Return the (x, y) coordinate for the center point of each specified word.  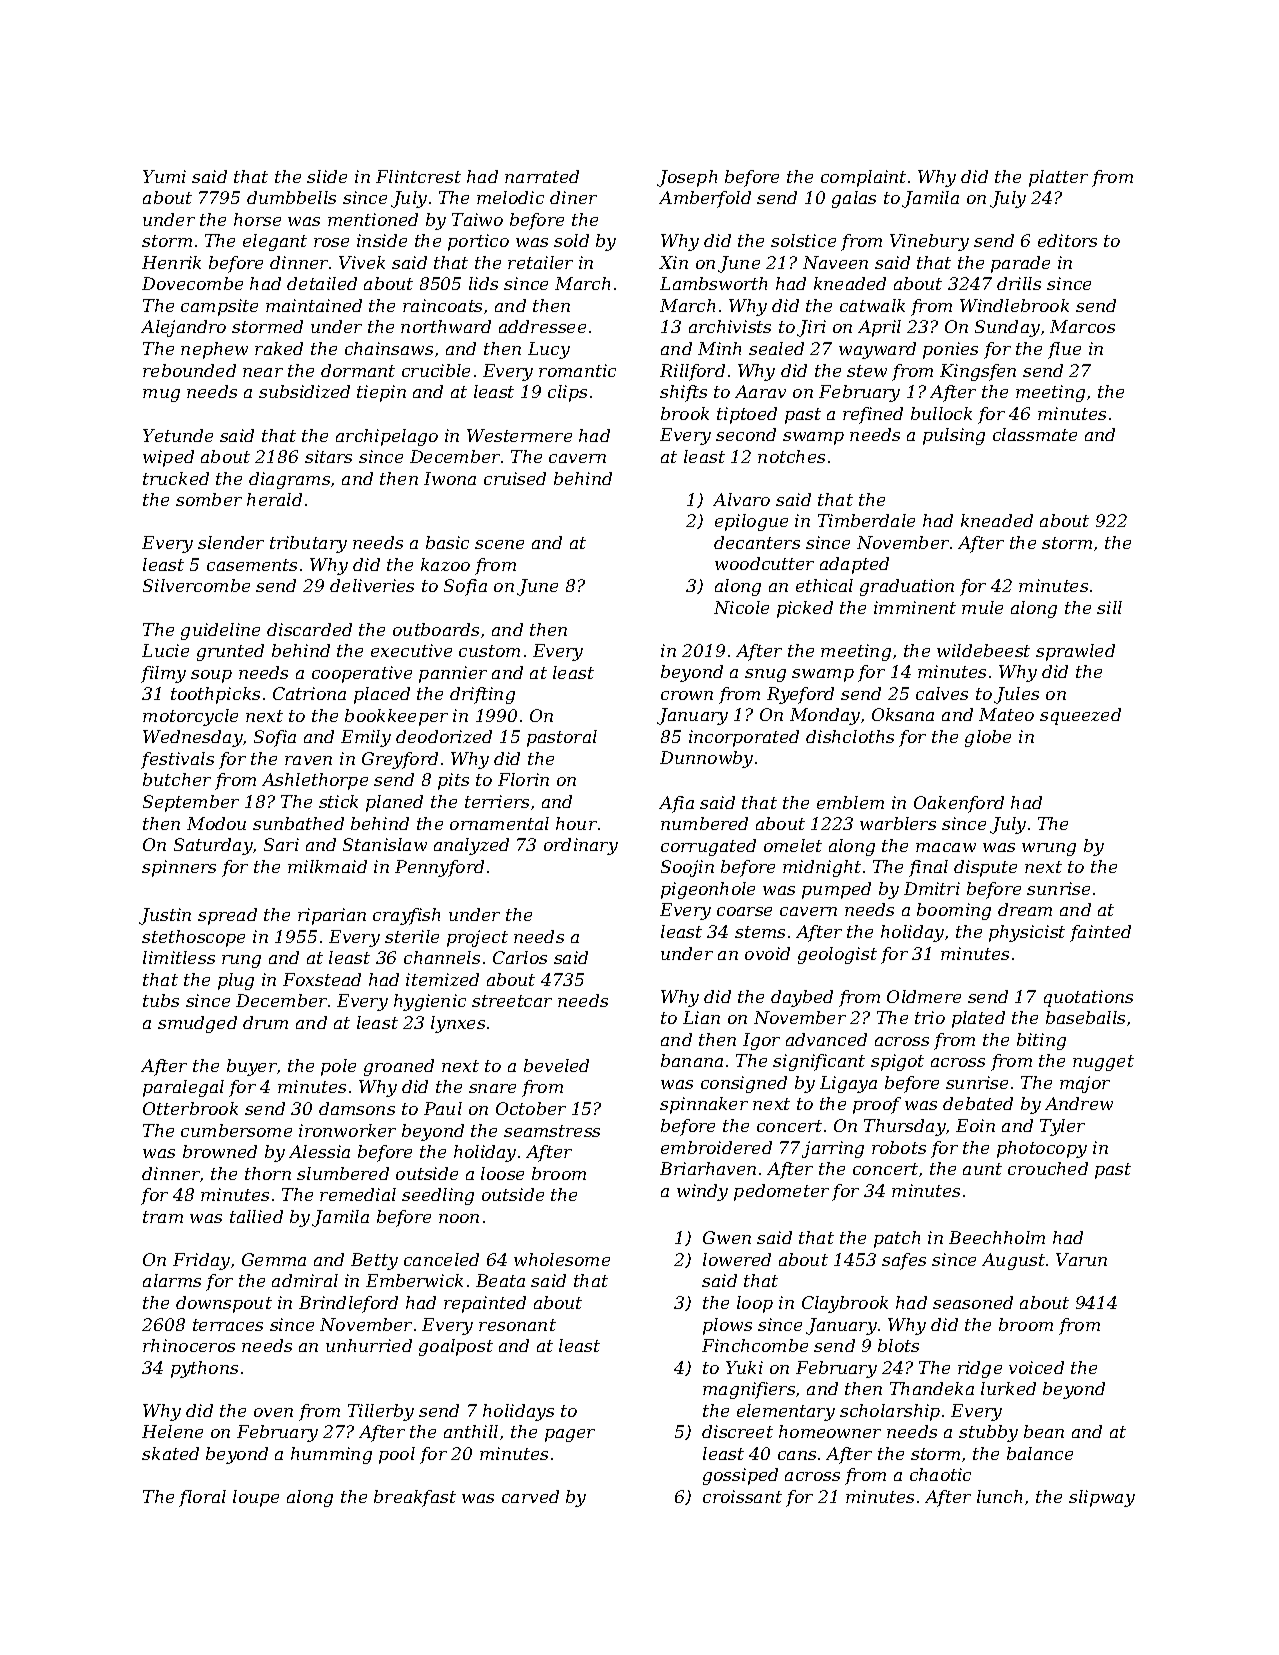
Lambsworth (713, 283)
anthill (471, 1431)
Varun (1081, 1259)
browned (220, 1151)
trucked (176, 478)
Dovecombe (192, 283)
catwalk (872, 305)
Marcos (1082, 326)
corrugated (708, 847)
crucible (436, 370)
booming (954, 911)
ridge (980, 1369)
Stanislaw (385, 844)
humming (331, 1455)
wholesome (562, 1259)
